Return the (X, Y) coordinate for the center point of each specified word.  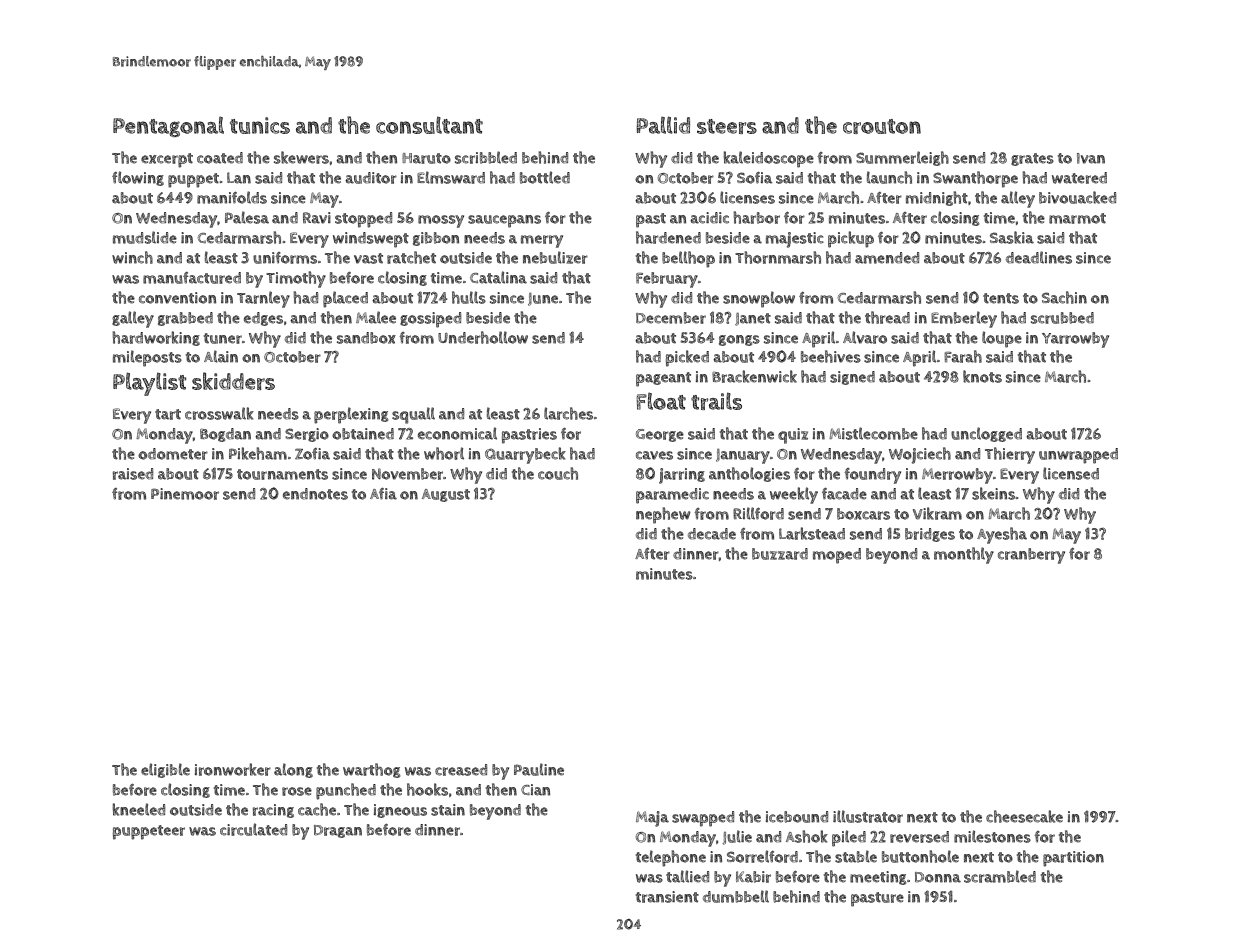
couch (558, 473)
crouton (882, 126)
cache (317, 809)
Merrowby (957, 476)
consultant (429, 125)
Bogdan (225, 435)
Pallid (663, 125)
